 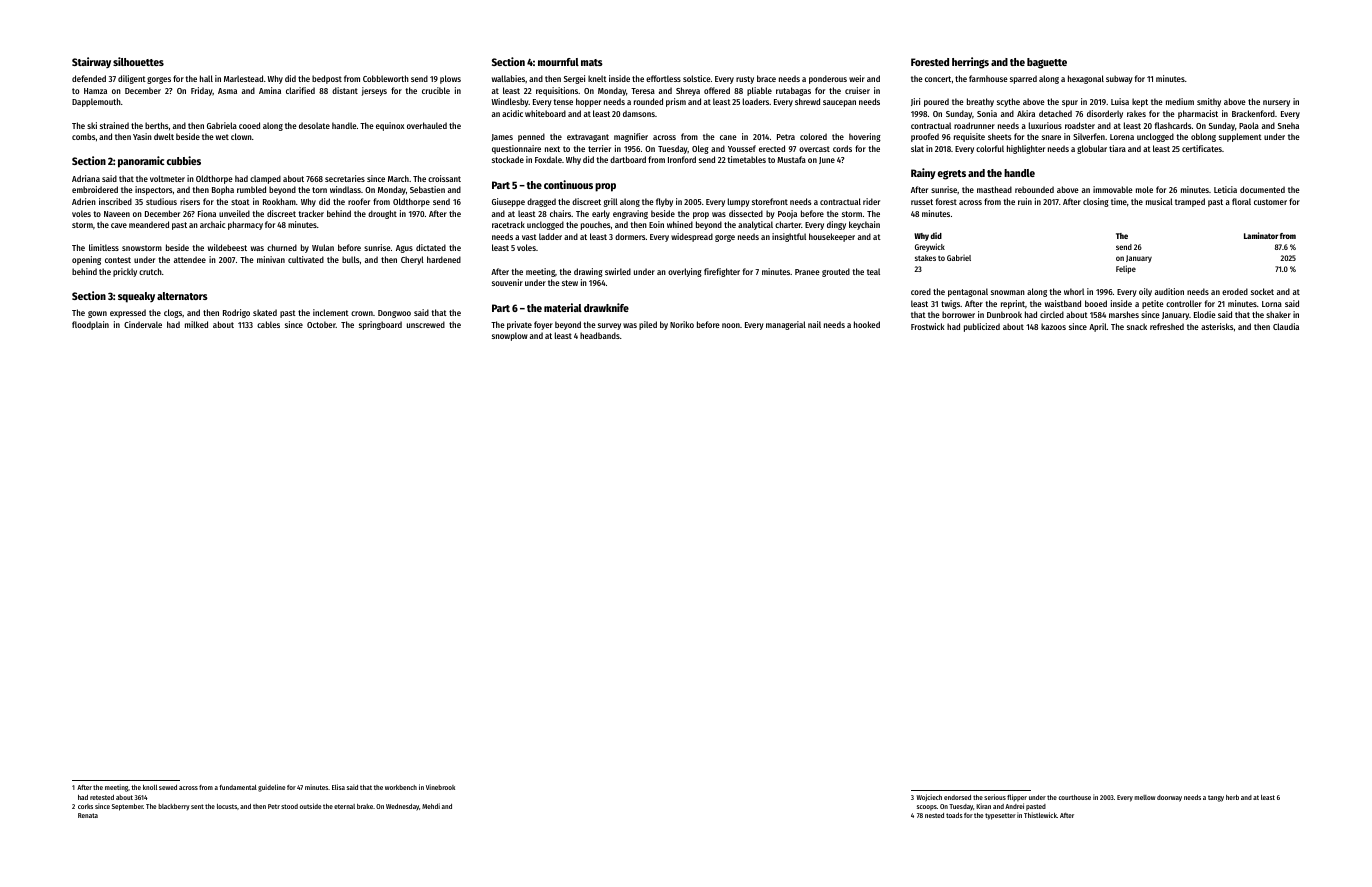 I want to click on snowplow, so click(x=510, y=336).
